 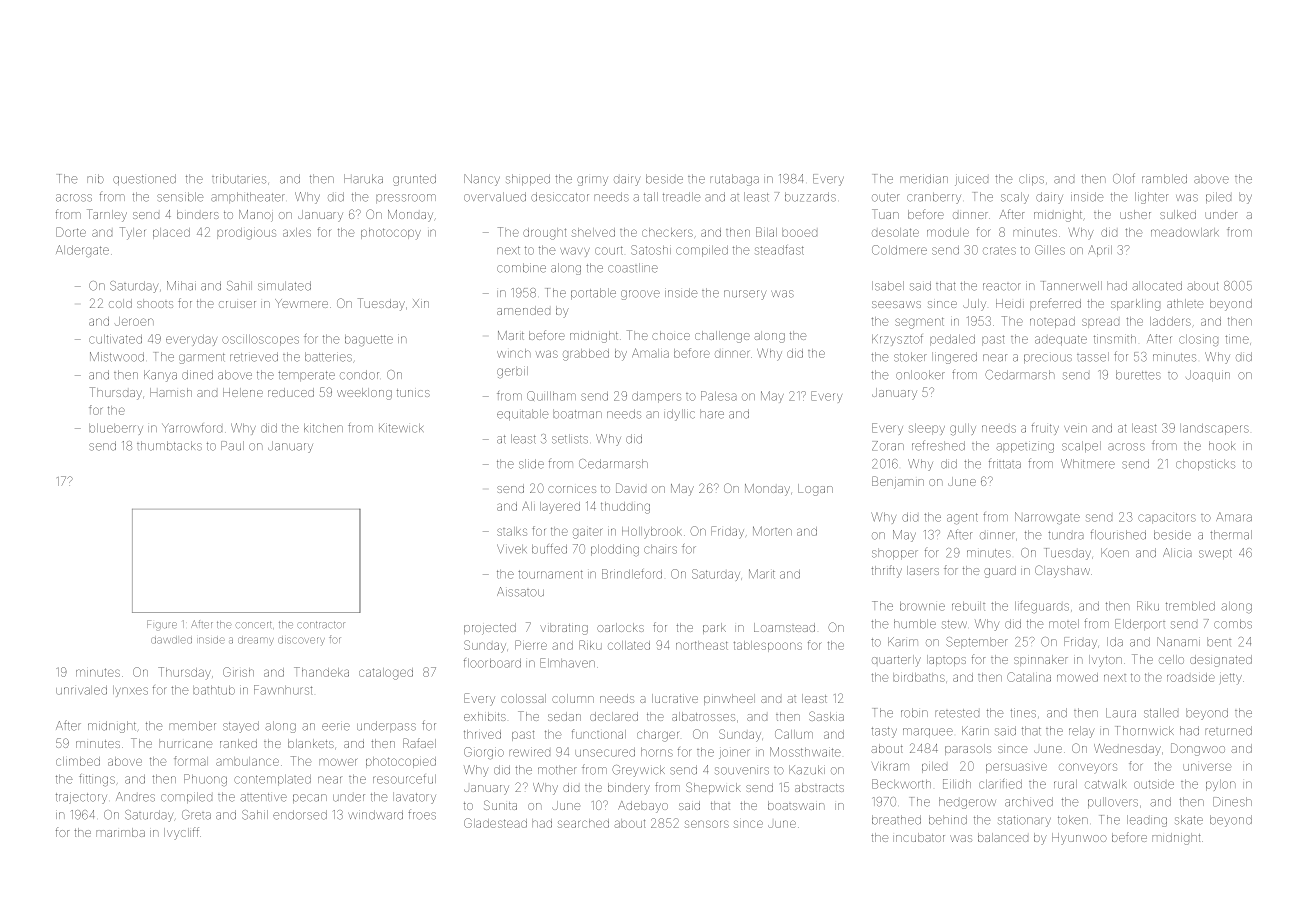 What do you see at coordinates (363, 179) in the screenshot?
I see `Haruka` at bounding box center [363, 179].
